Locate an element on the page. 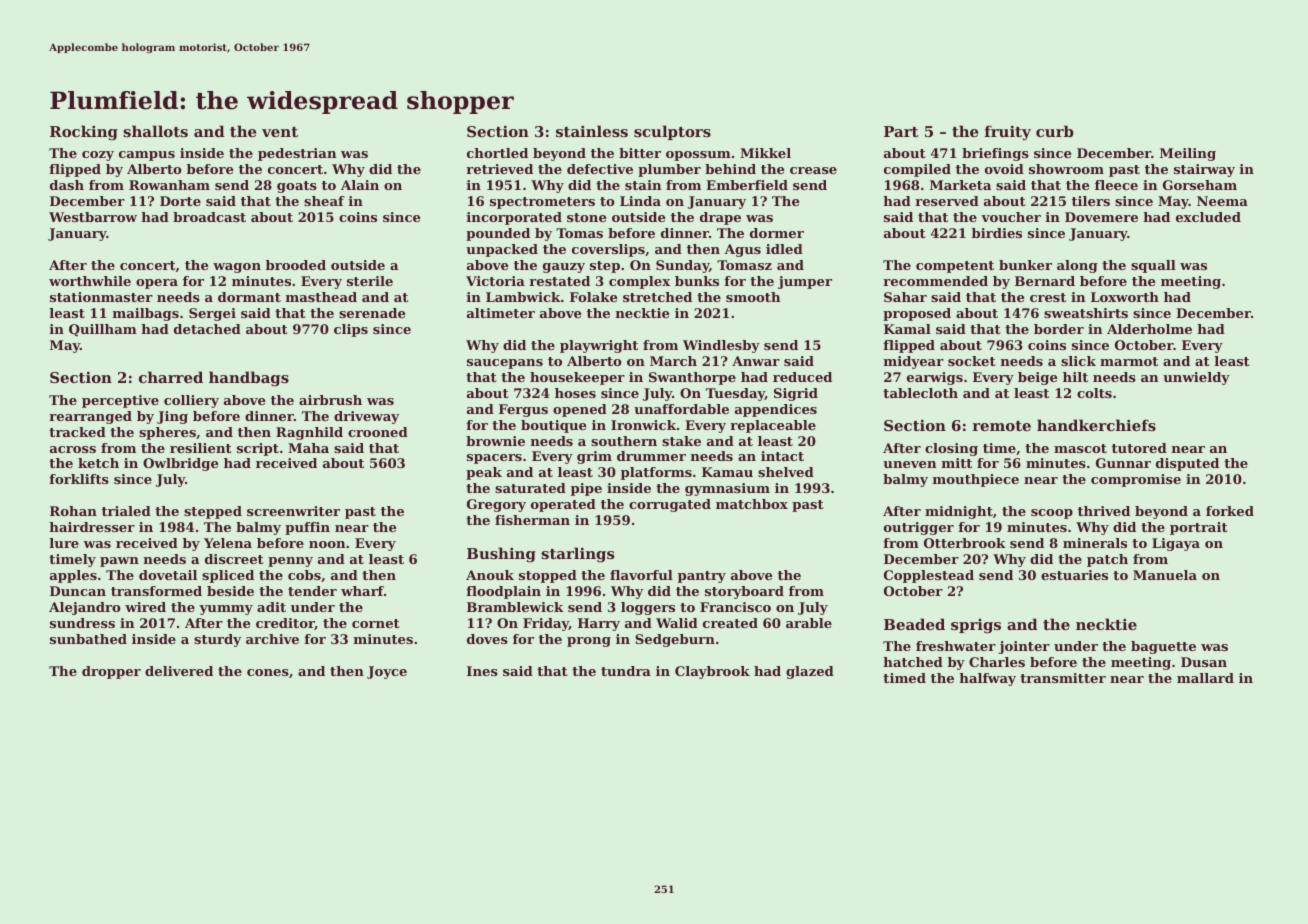 This page has height=924, width=1308. Quillham is located at coordinates (103, 330).
